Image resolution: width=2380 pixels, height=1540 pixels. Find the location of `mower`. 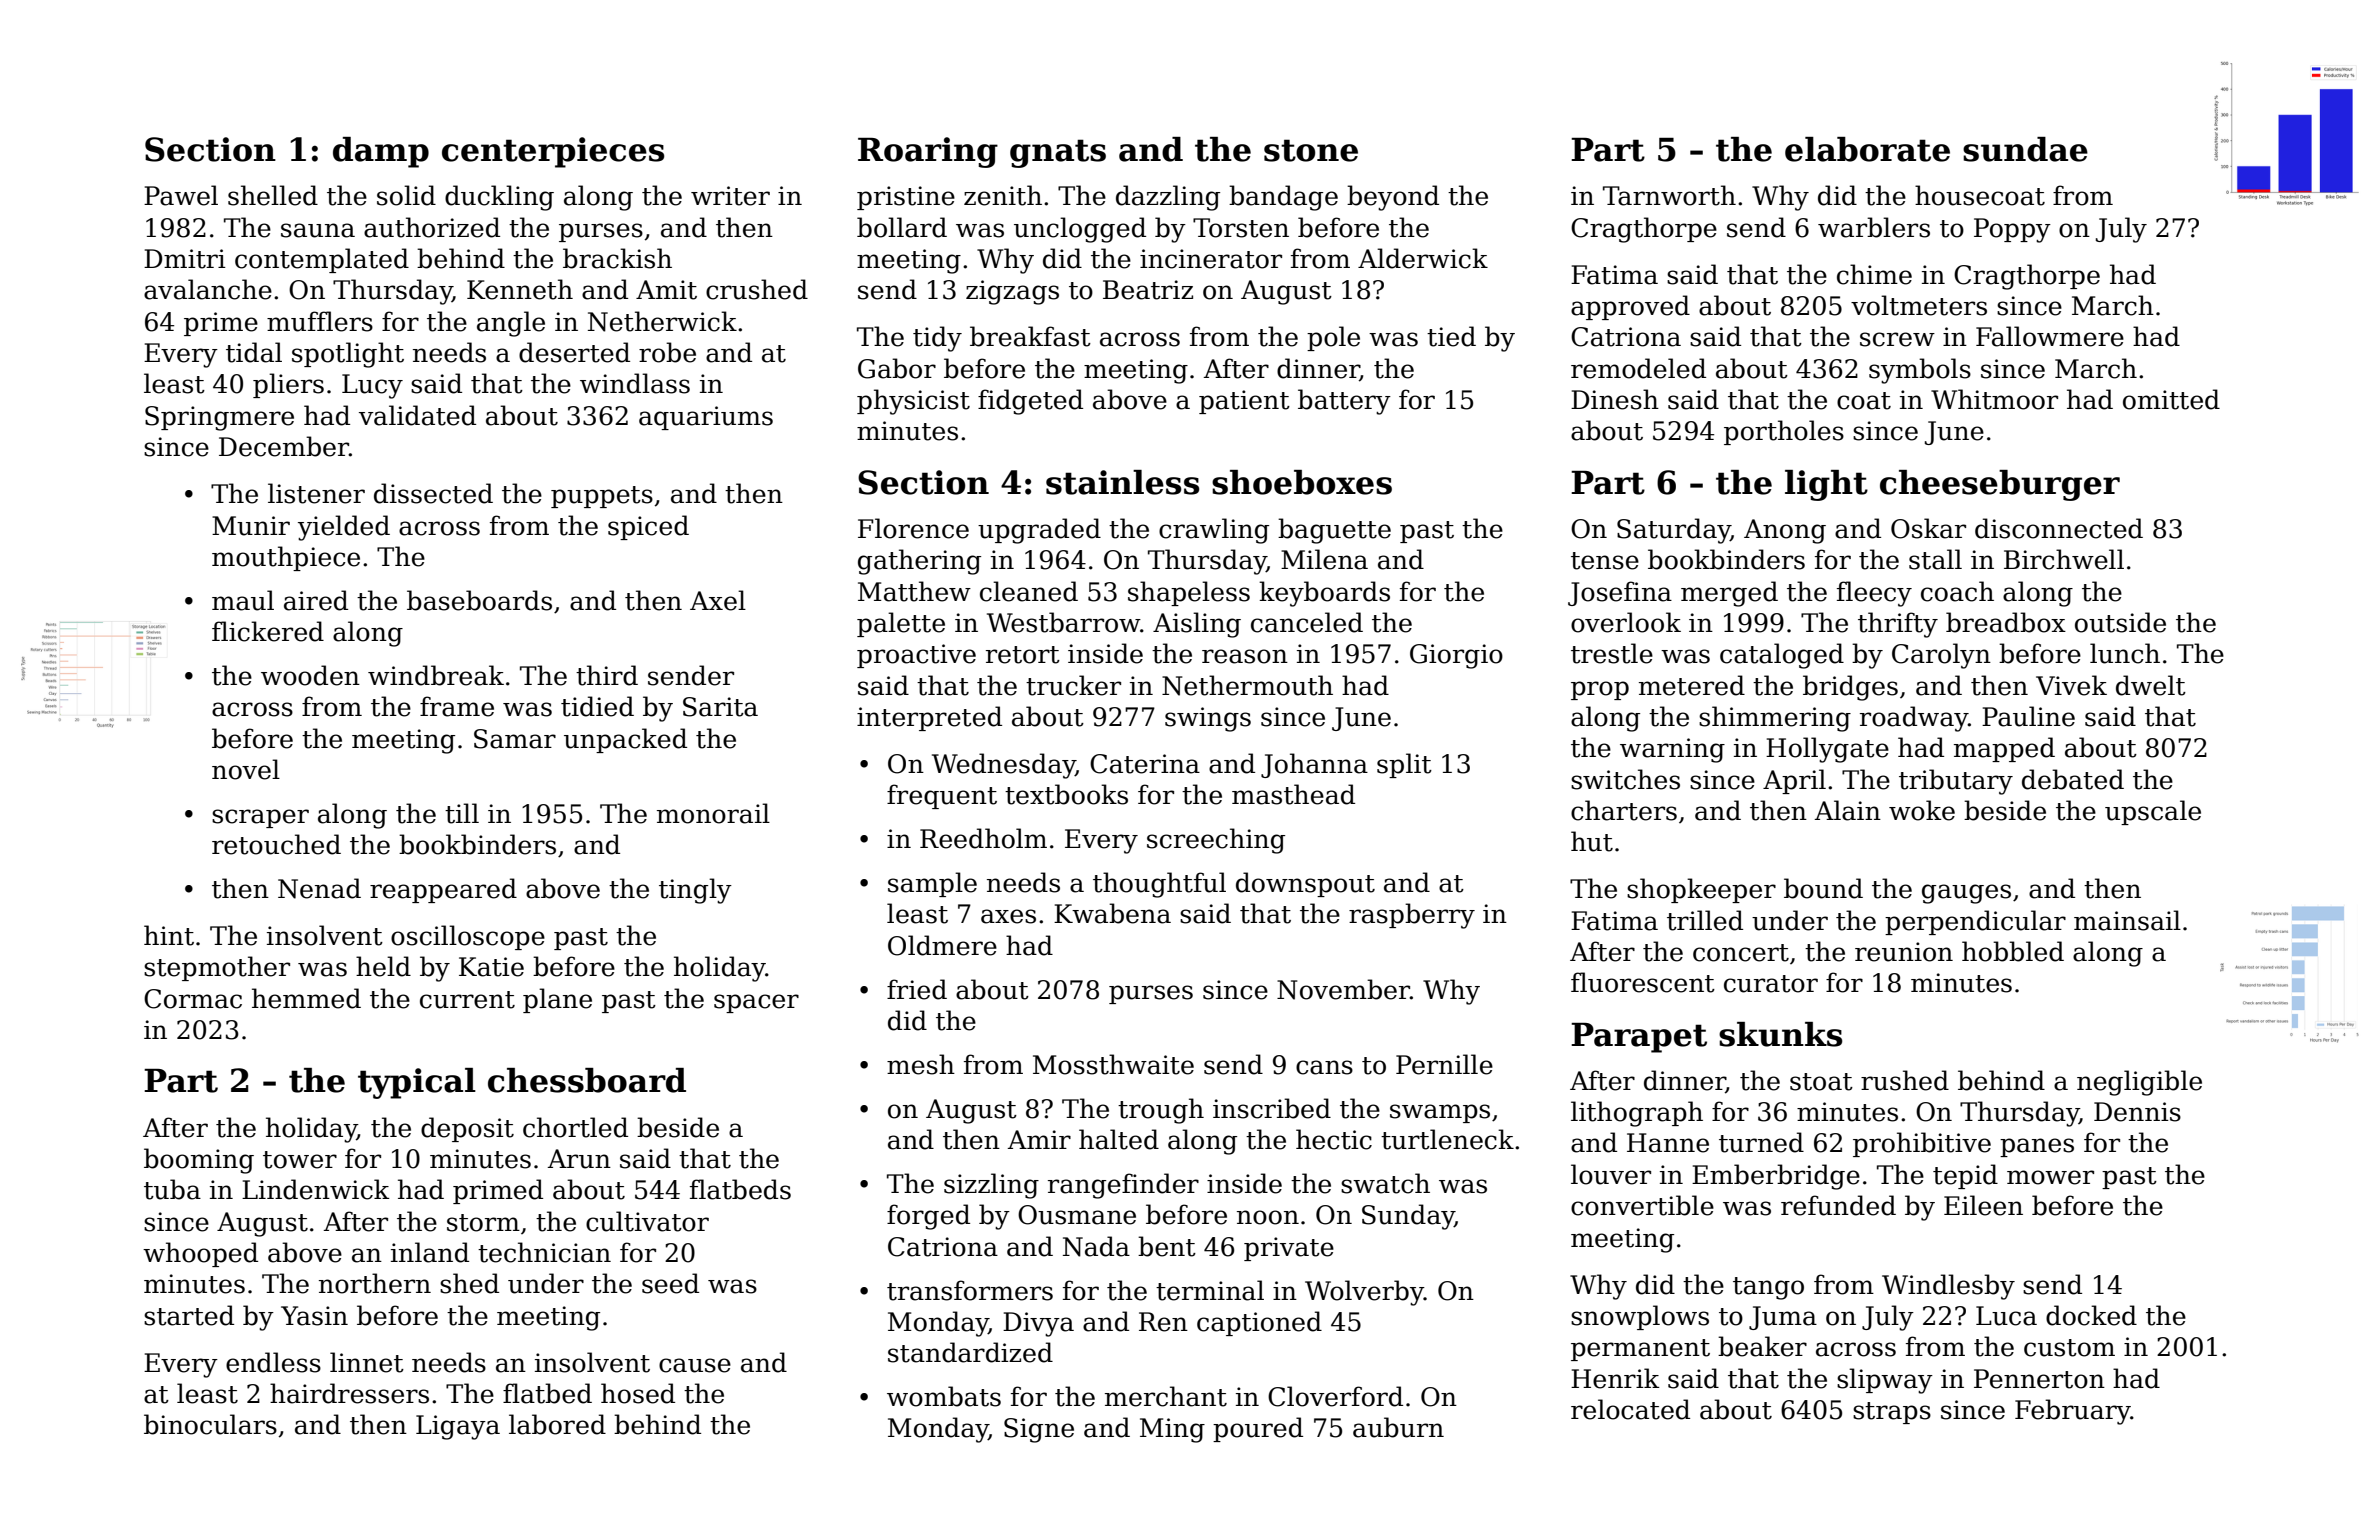

mower is located at coordinates (2050, 1177).
